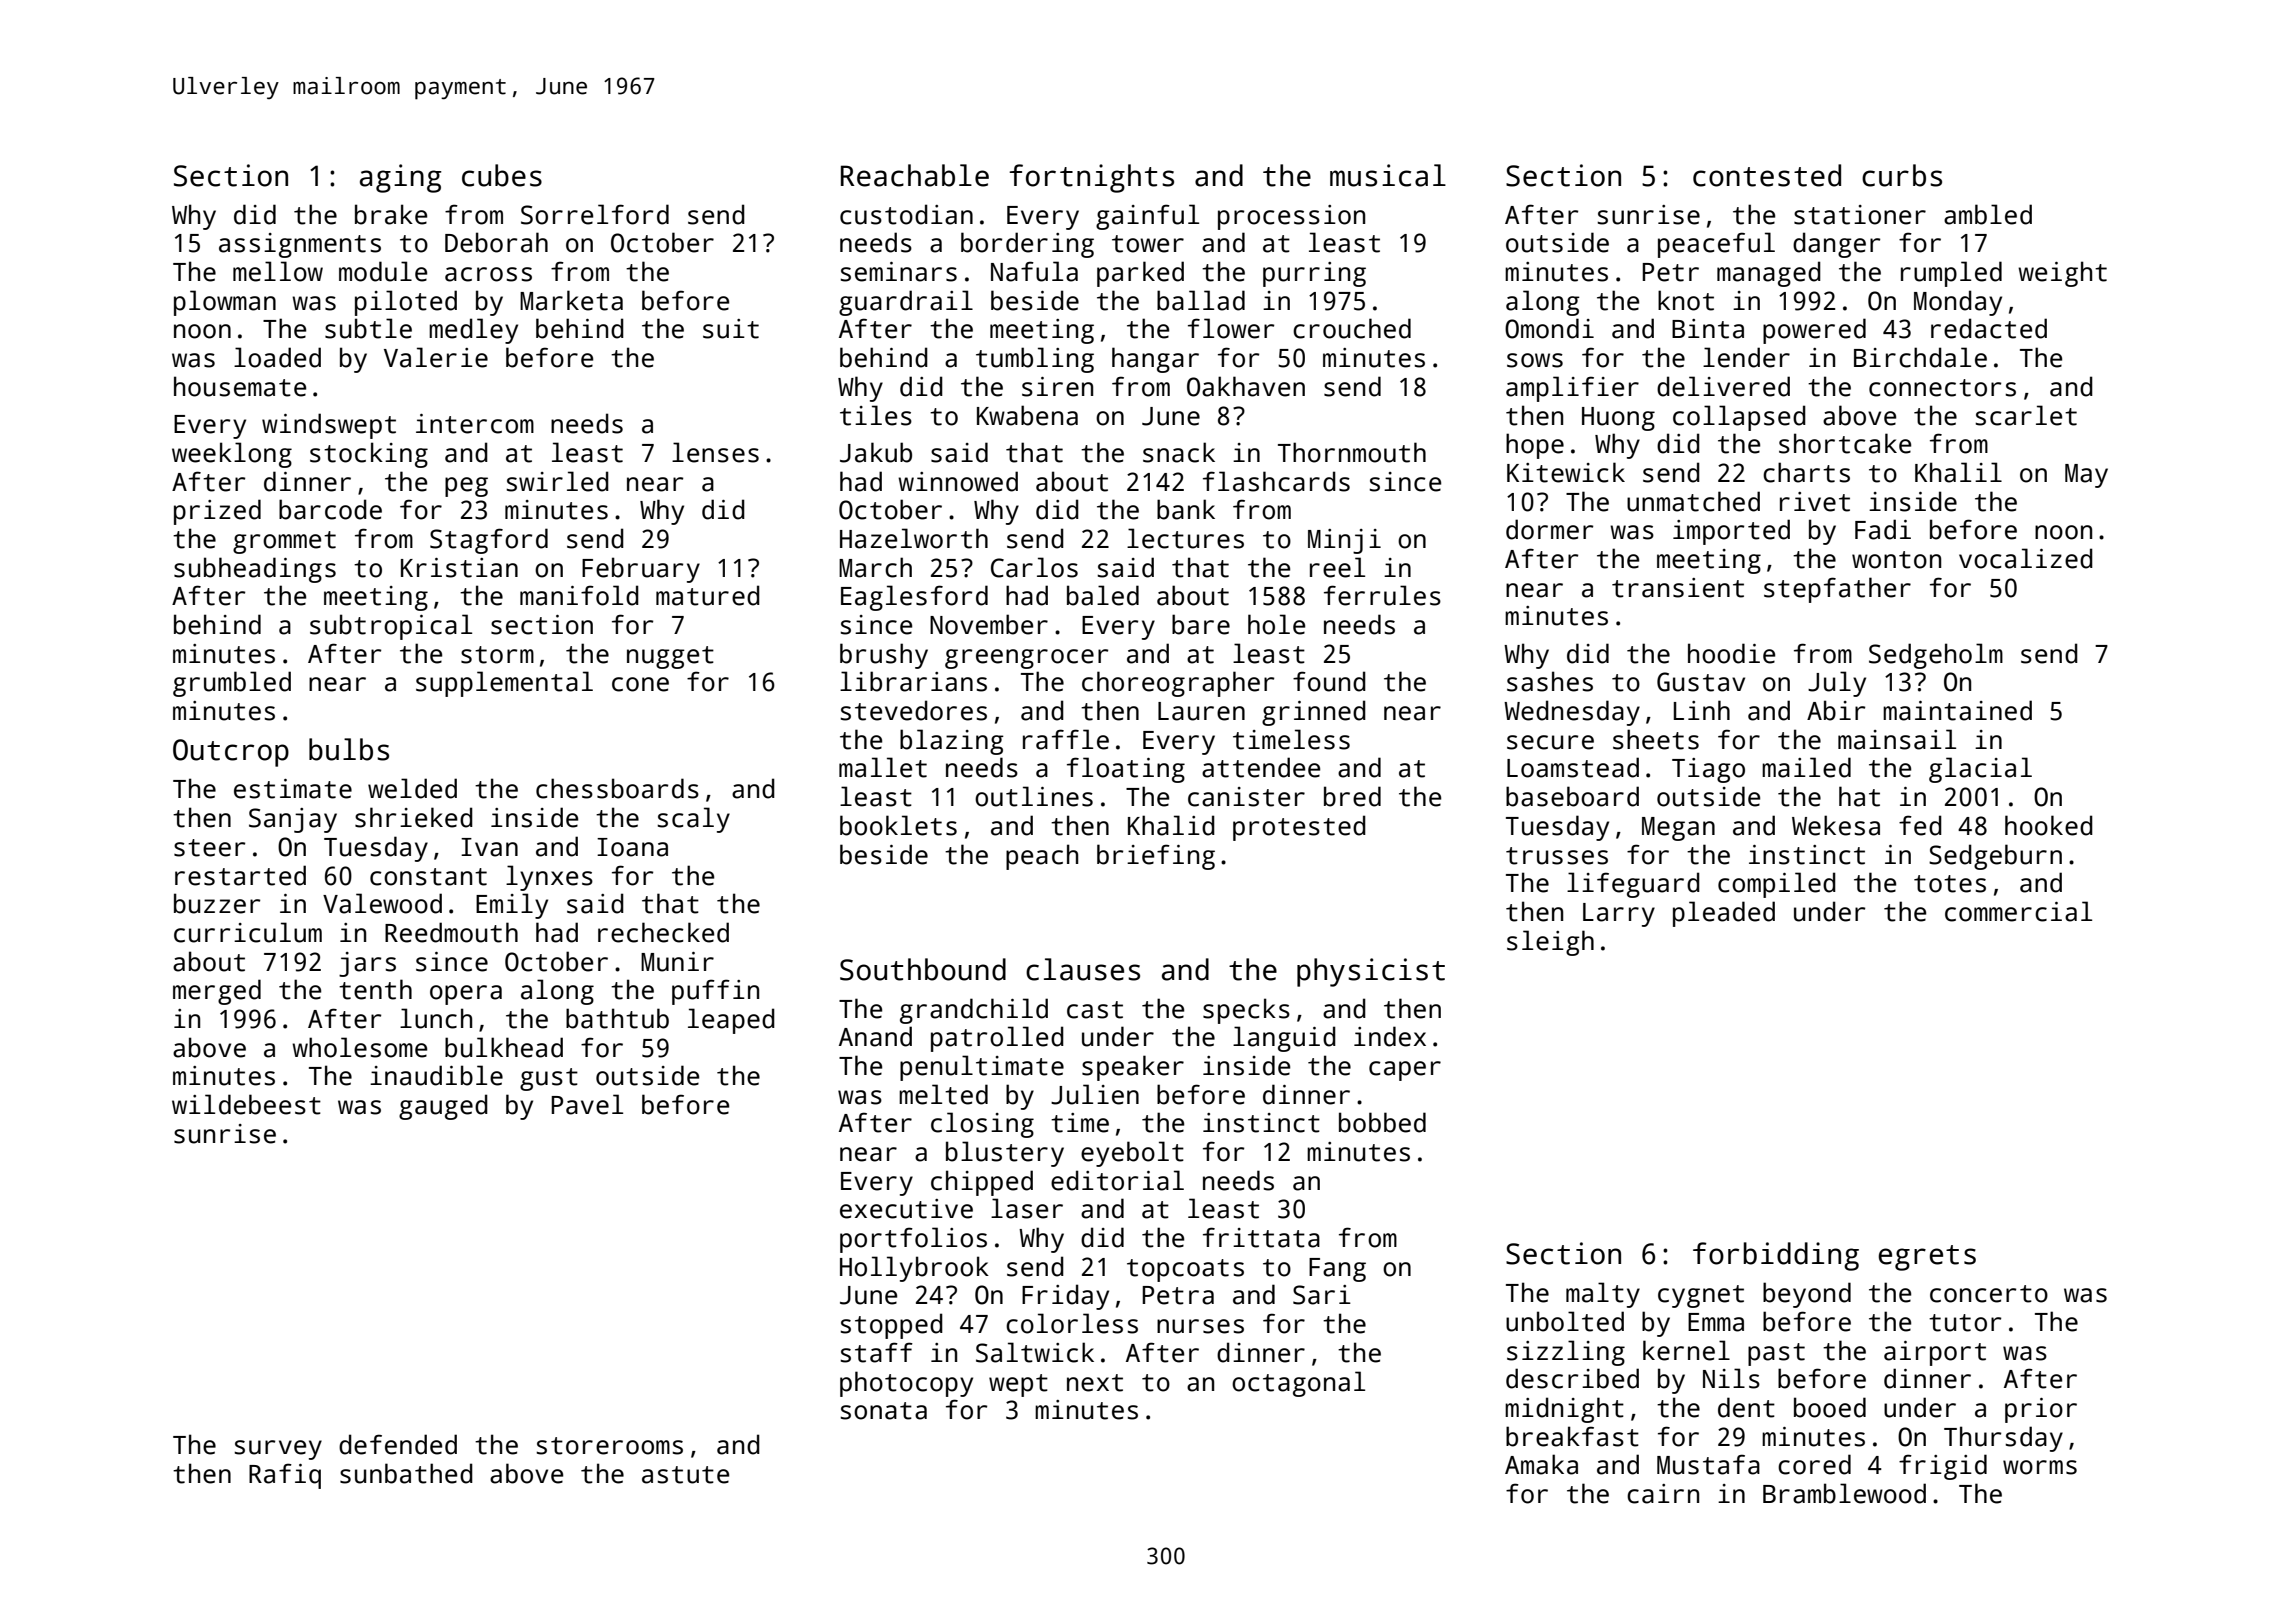  I want to click on procession, so click(1291, 217).
